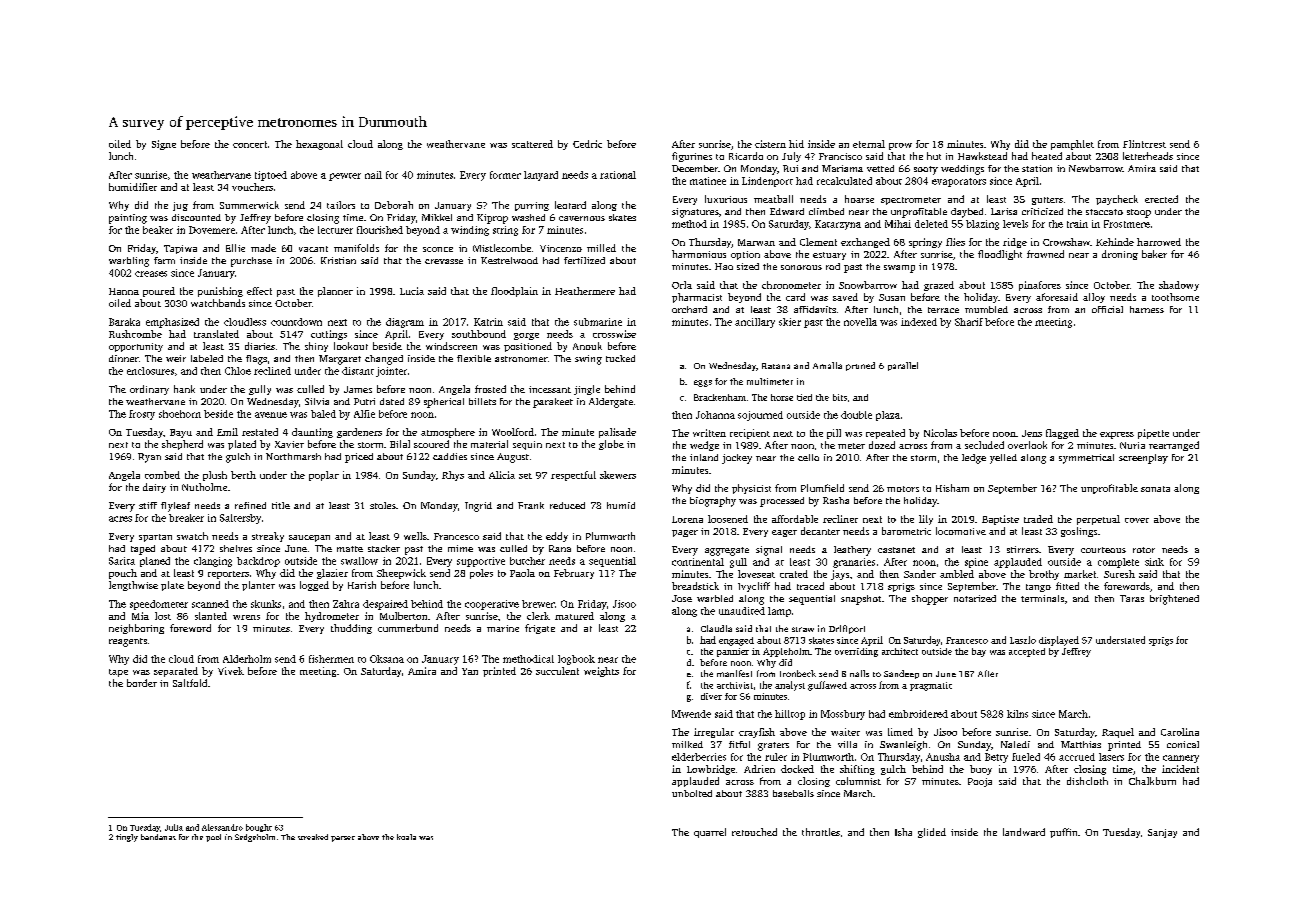 This screenshot has width=1308, height=924. I want to click on pipette, so click(1153, 434).
